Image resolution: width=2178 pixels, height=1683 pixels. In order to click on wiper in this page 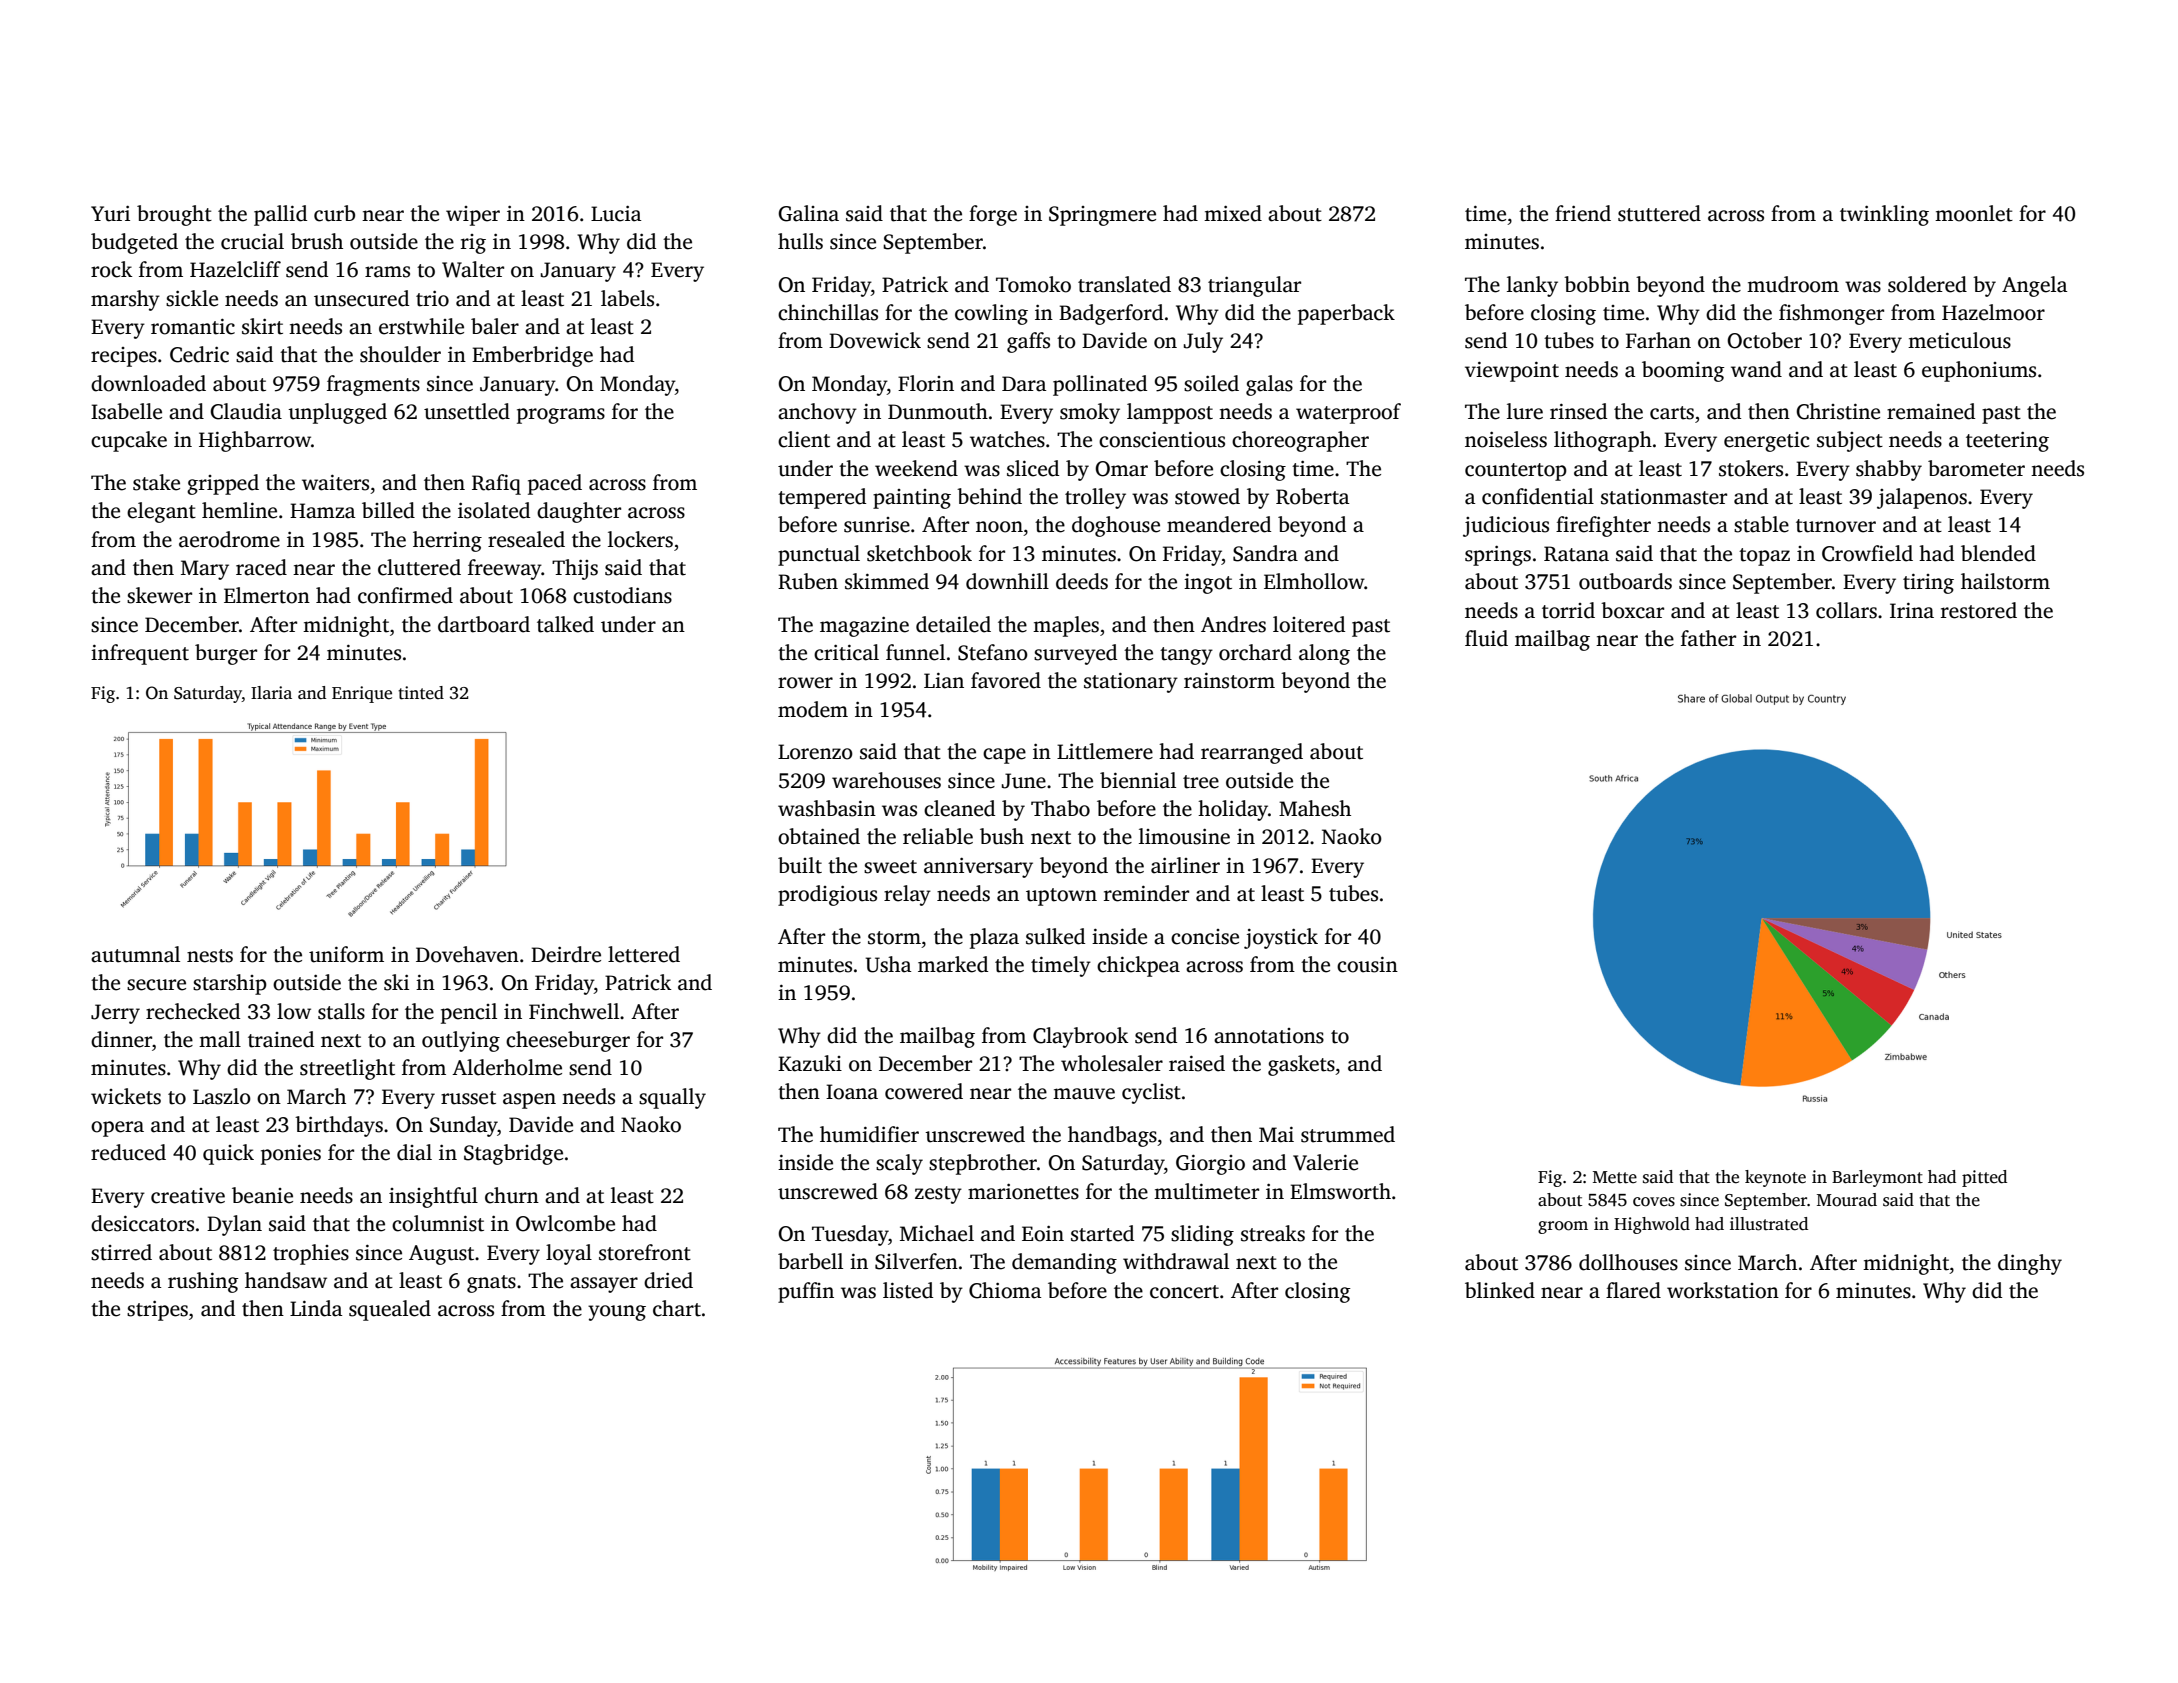, I will do `click(473, 216)`.
